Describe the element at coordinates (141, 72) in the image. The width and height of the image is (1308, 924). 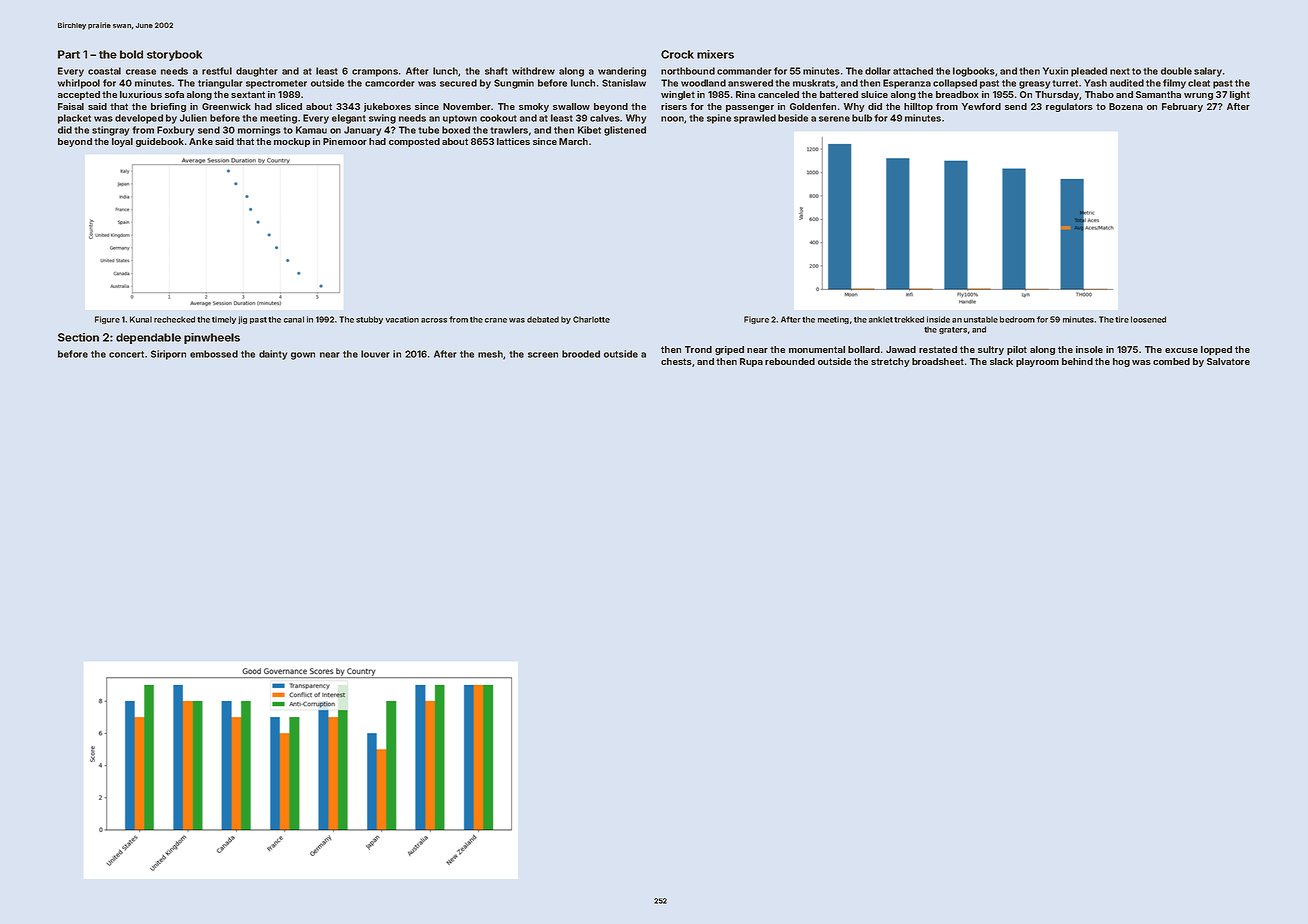
I see `crease` at that location.
